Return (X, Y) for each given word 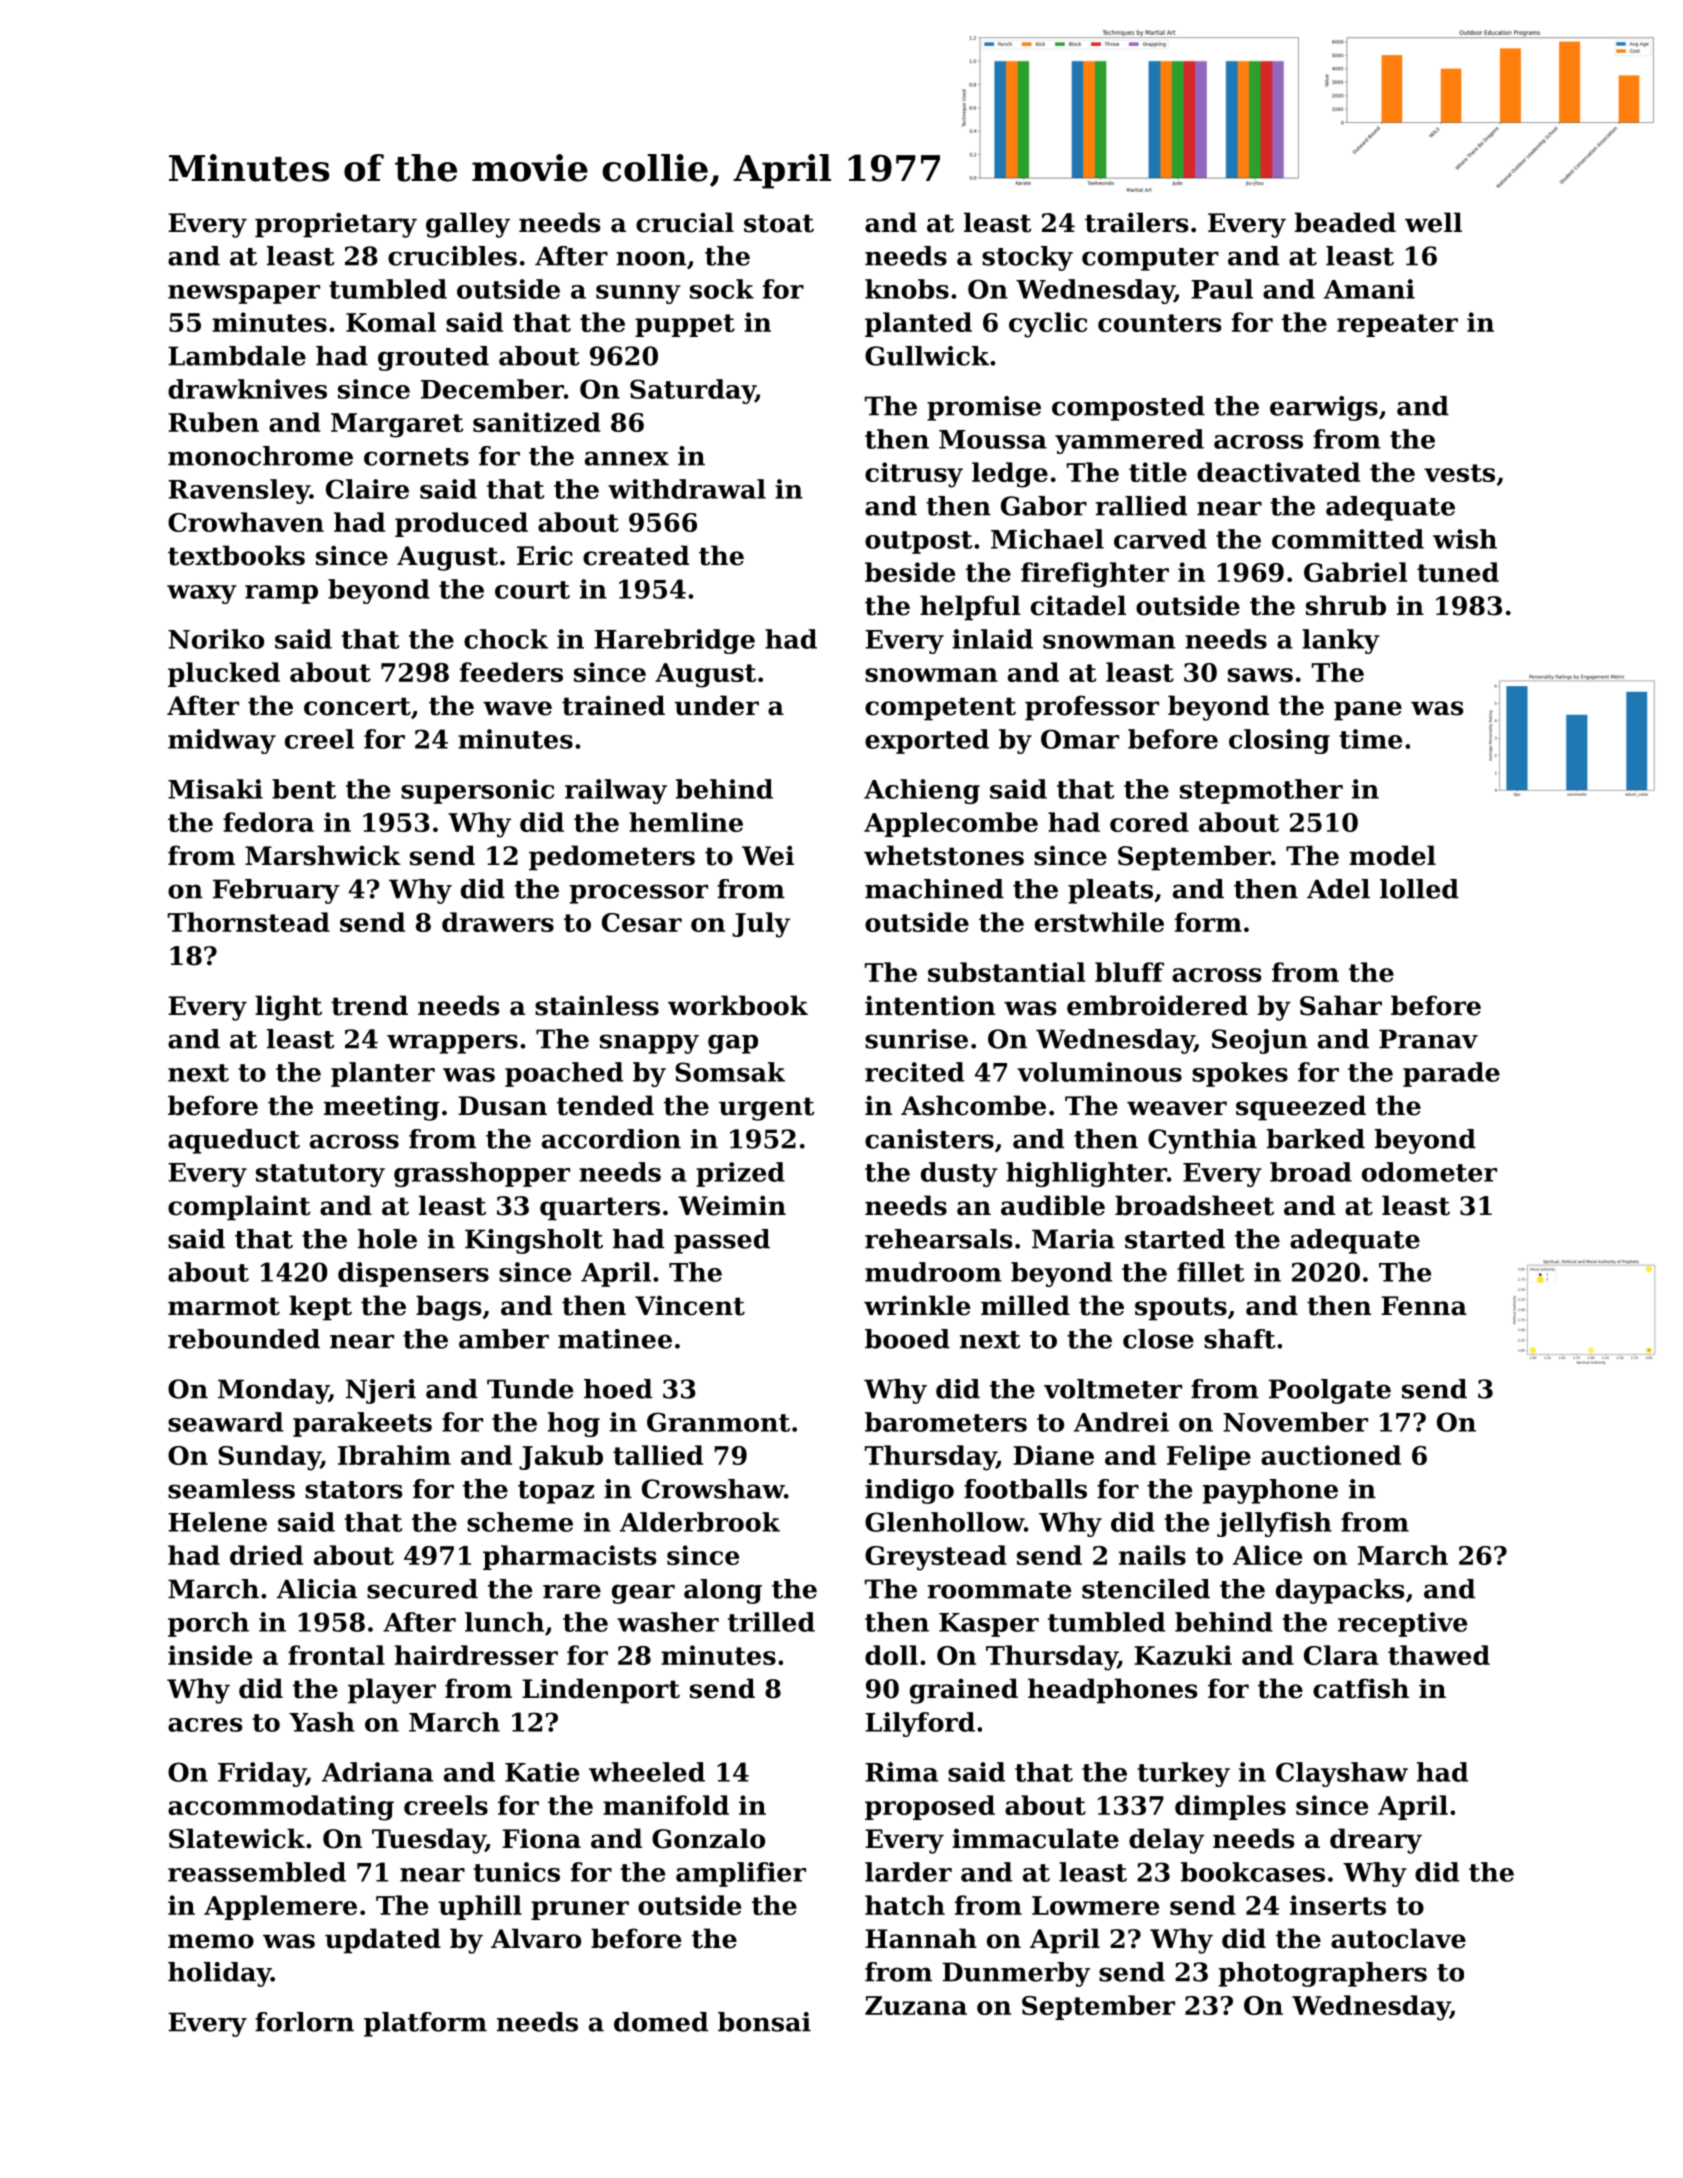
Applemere (280, 1907)
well (1433, 222)
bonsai (764, 2022)
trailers (1136, 222)
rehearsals (938, 1239)
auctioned (1331, 1455)
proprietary (336, 225)
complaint (239, 1208)
